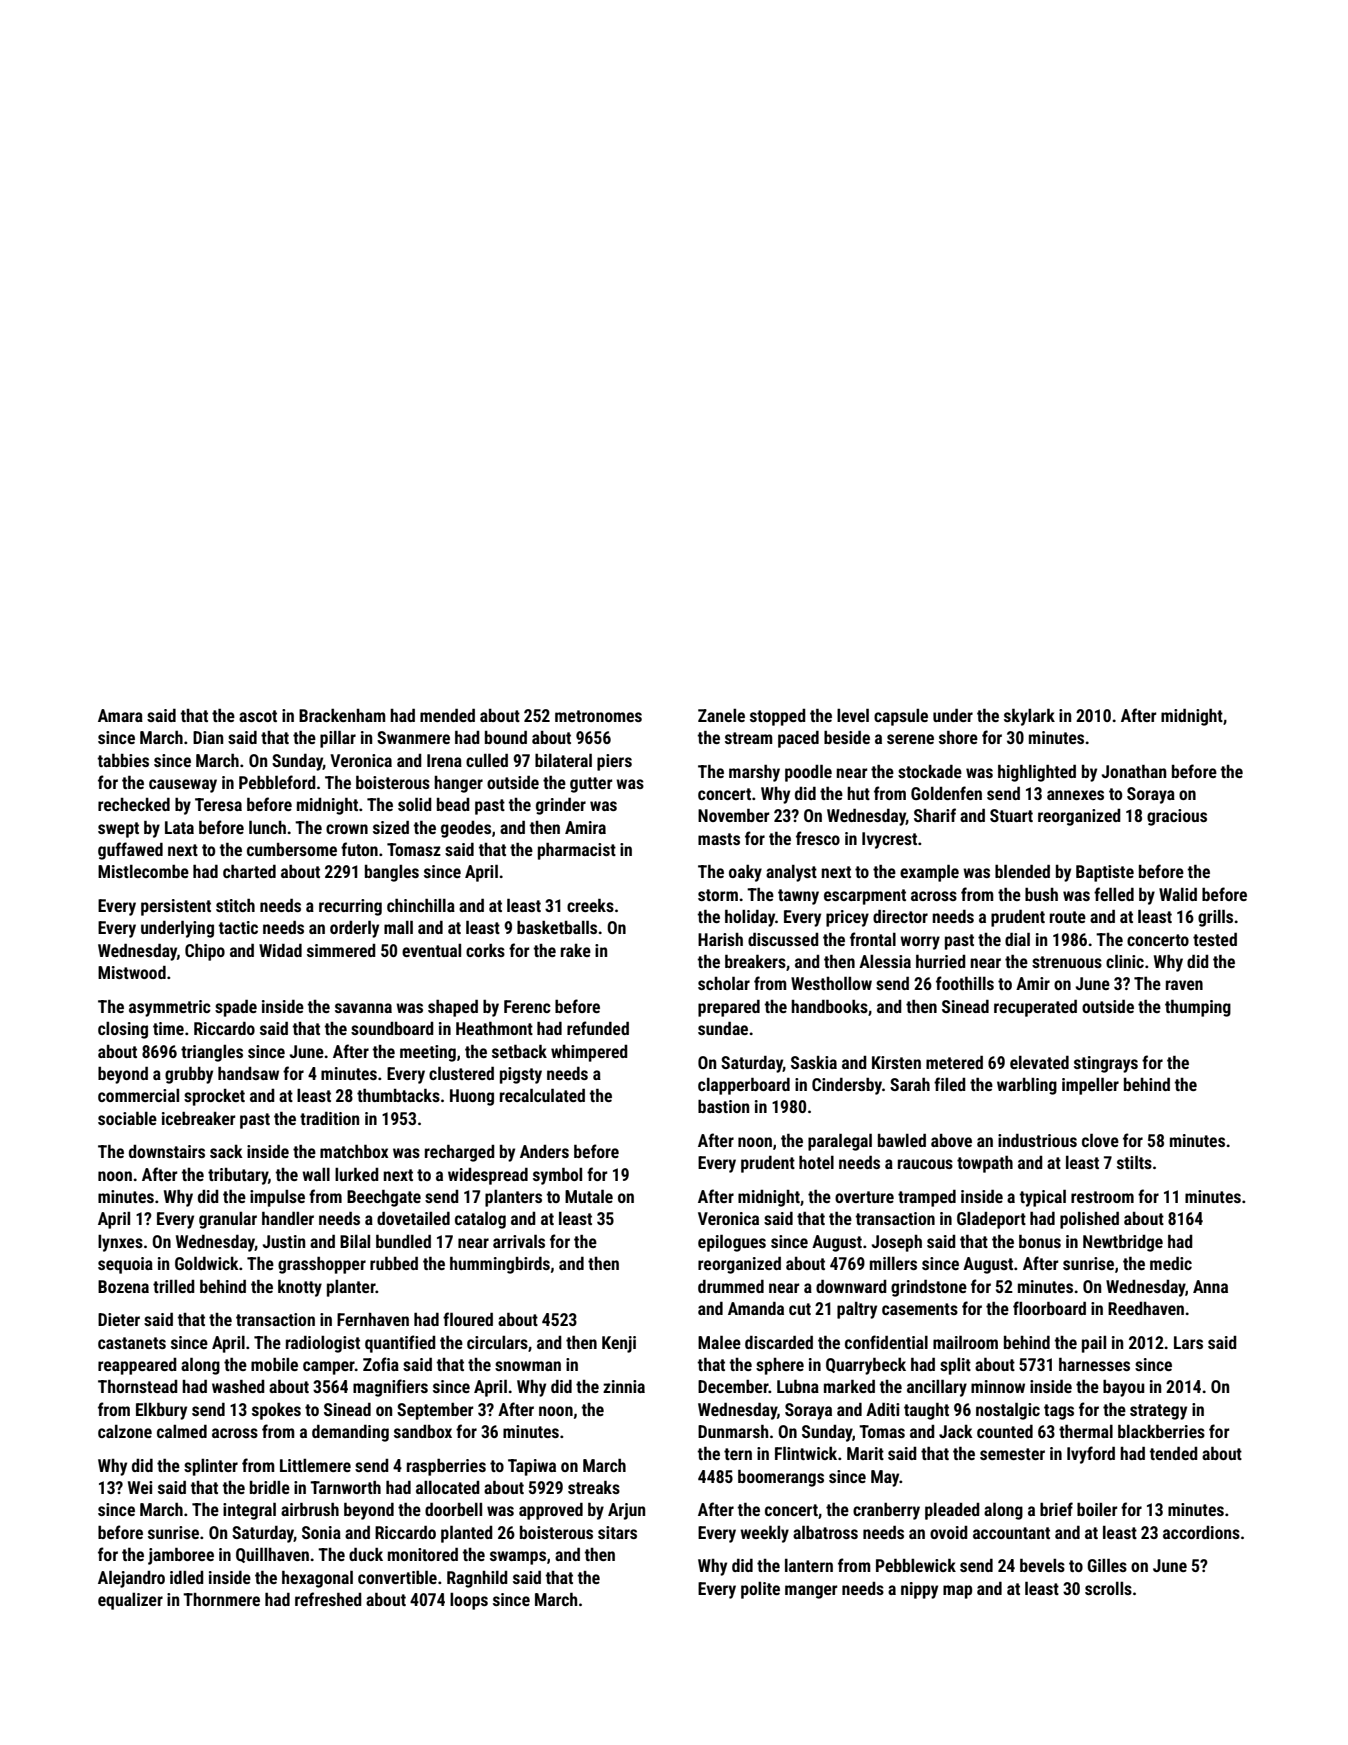  What do you see at coordinates (140, 1487) in the page?
I see `Wei` at bounding box center [140, 1487].
